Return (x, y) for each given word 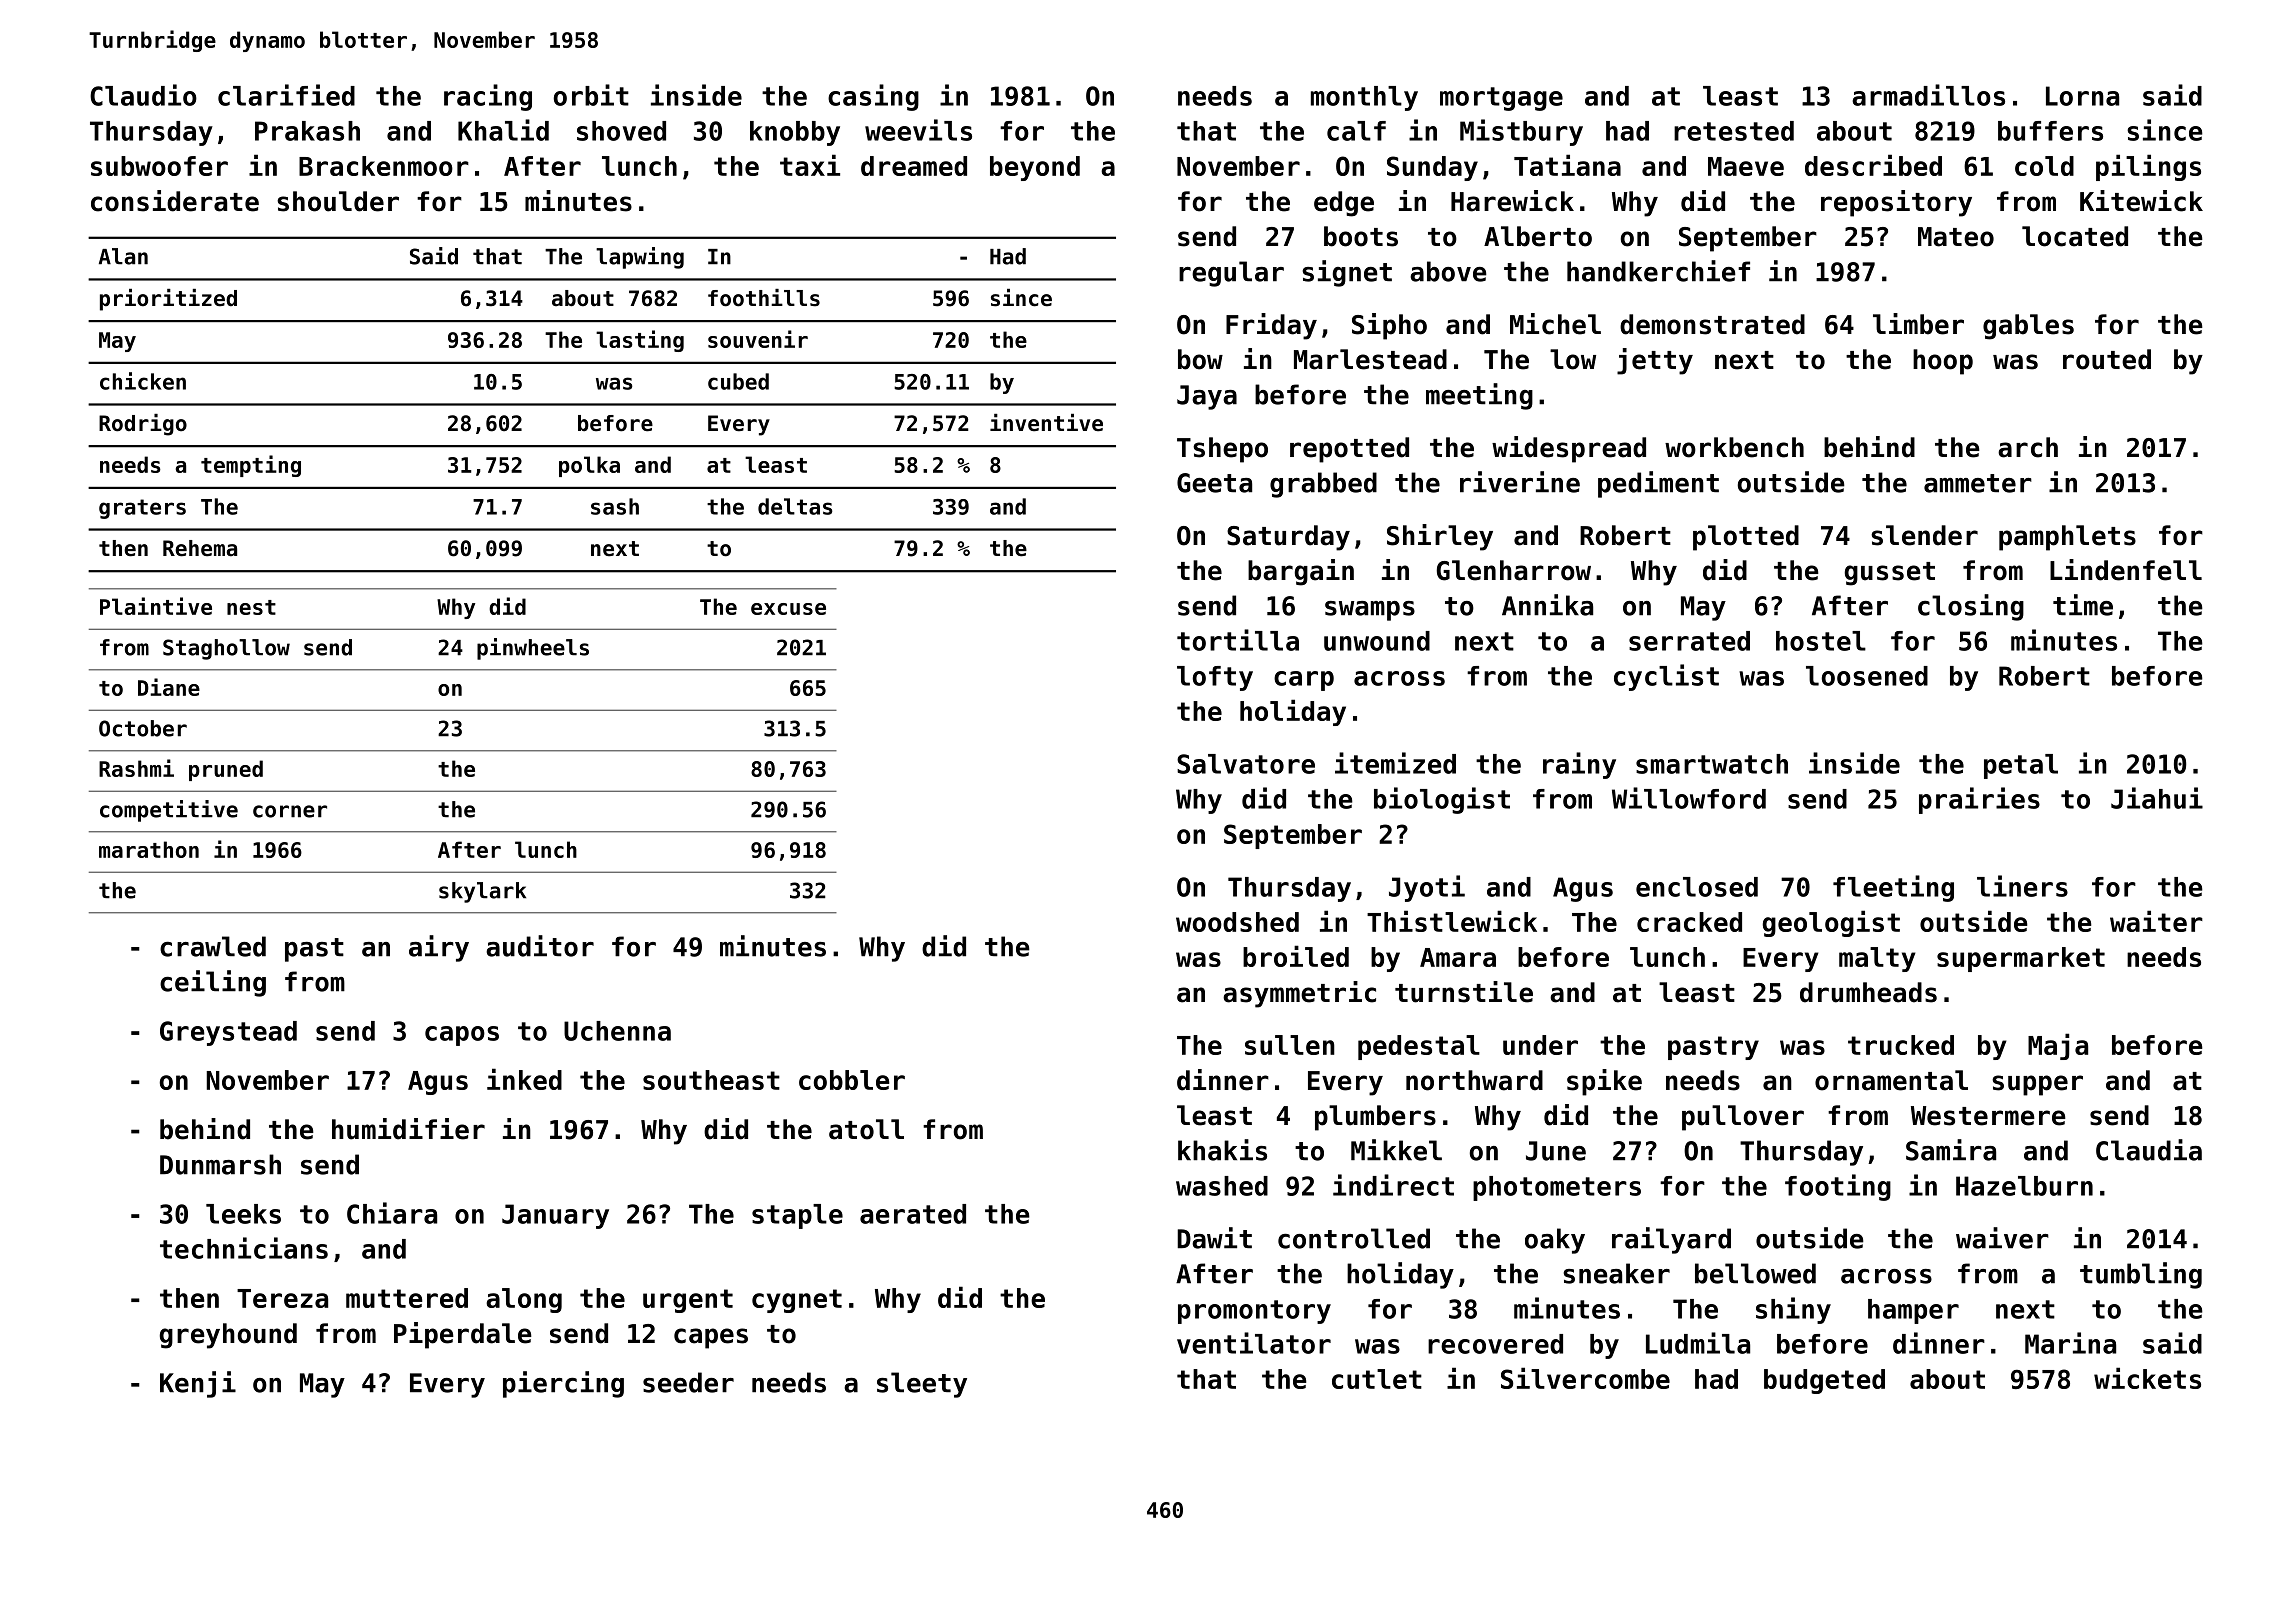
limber (1918, 324)
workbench (1734, 447)
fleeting (1893, 888)
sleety (922, 1385)
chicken (143, 381)
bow (1200, 359)
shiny (1793, 1310)
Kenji (198, 1384)
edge (1344, 204)
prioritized (168, 300)
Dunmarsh (220, 1164)
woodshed (1237, 922)
